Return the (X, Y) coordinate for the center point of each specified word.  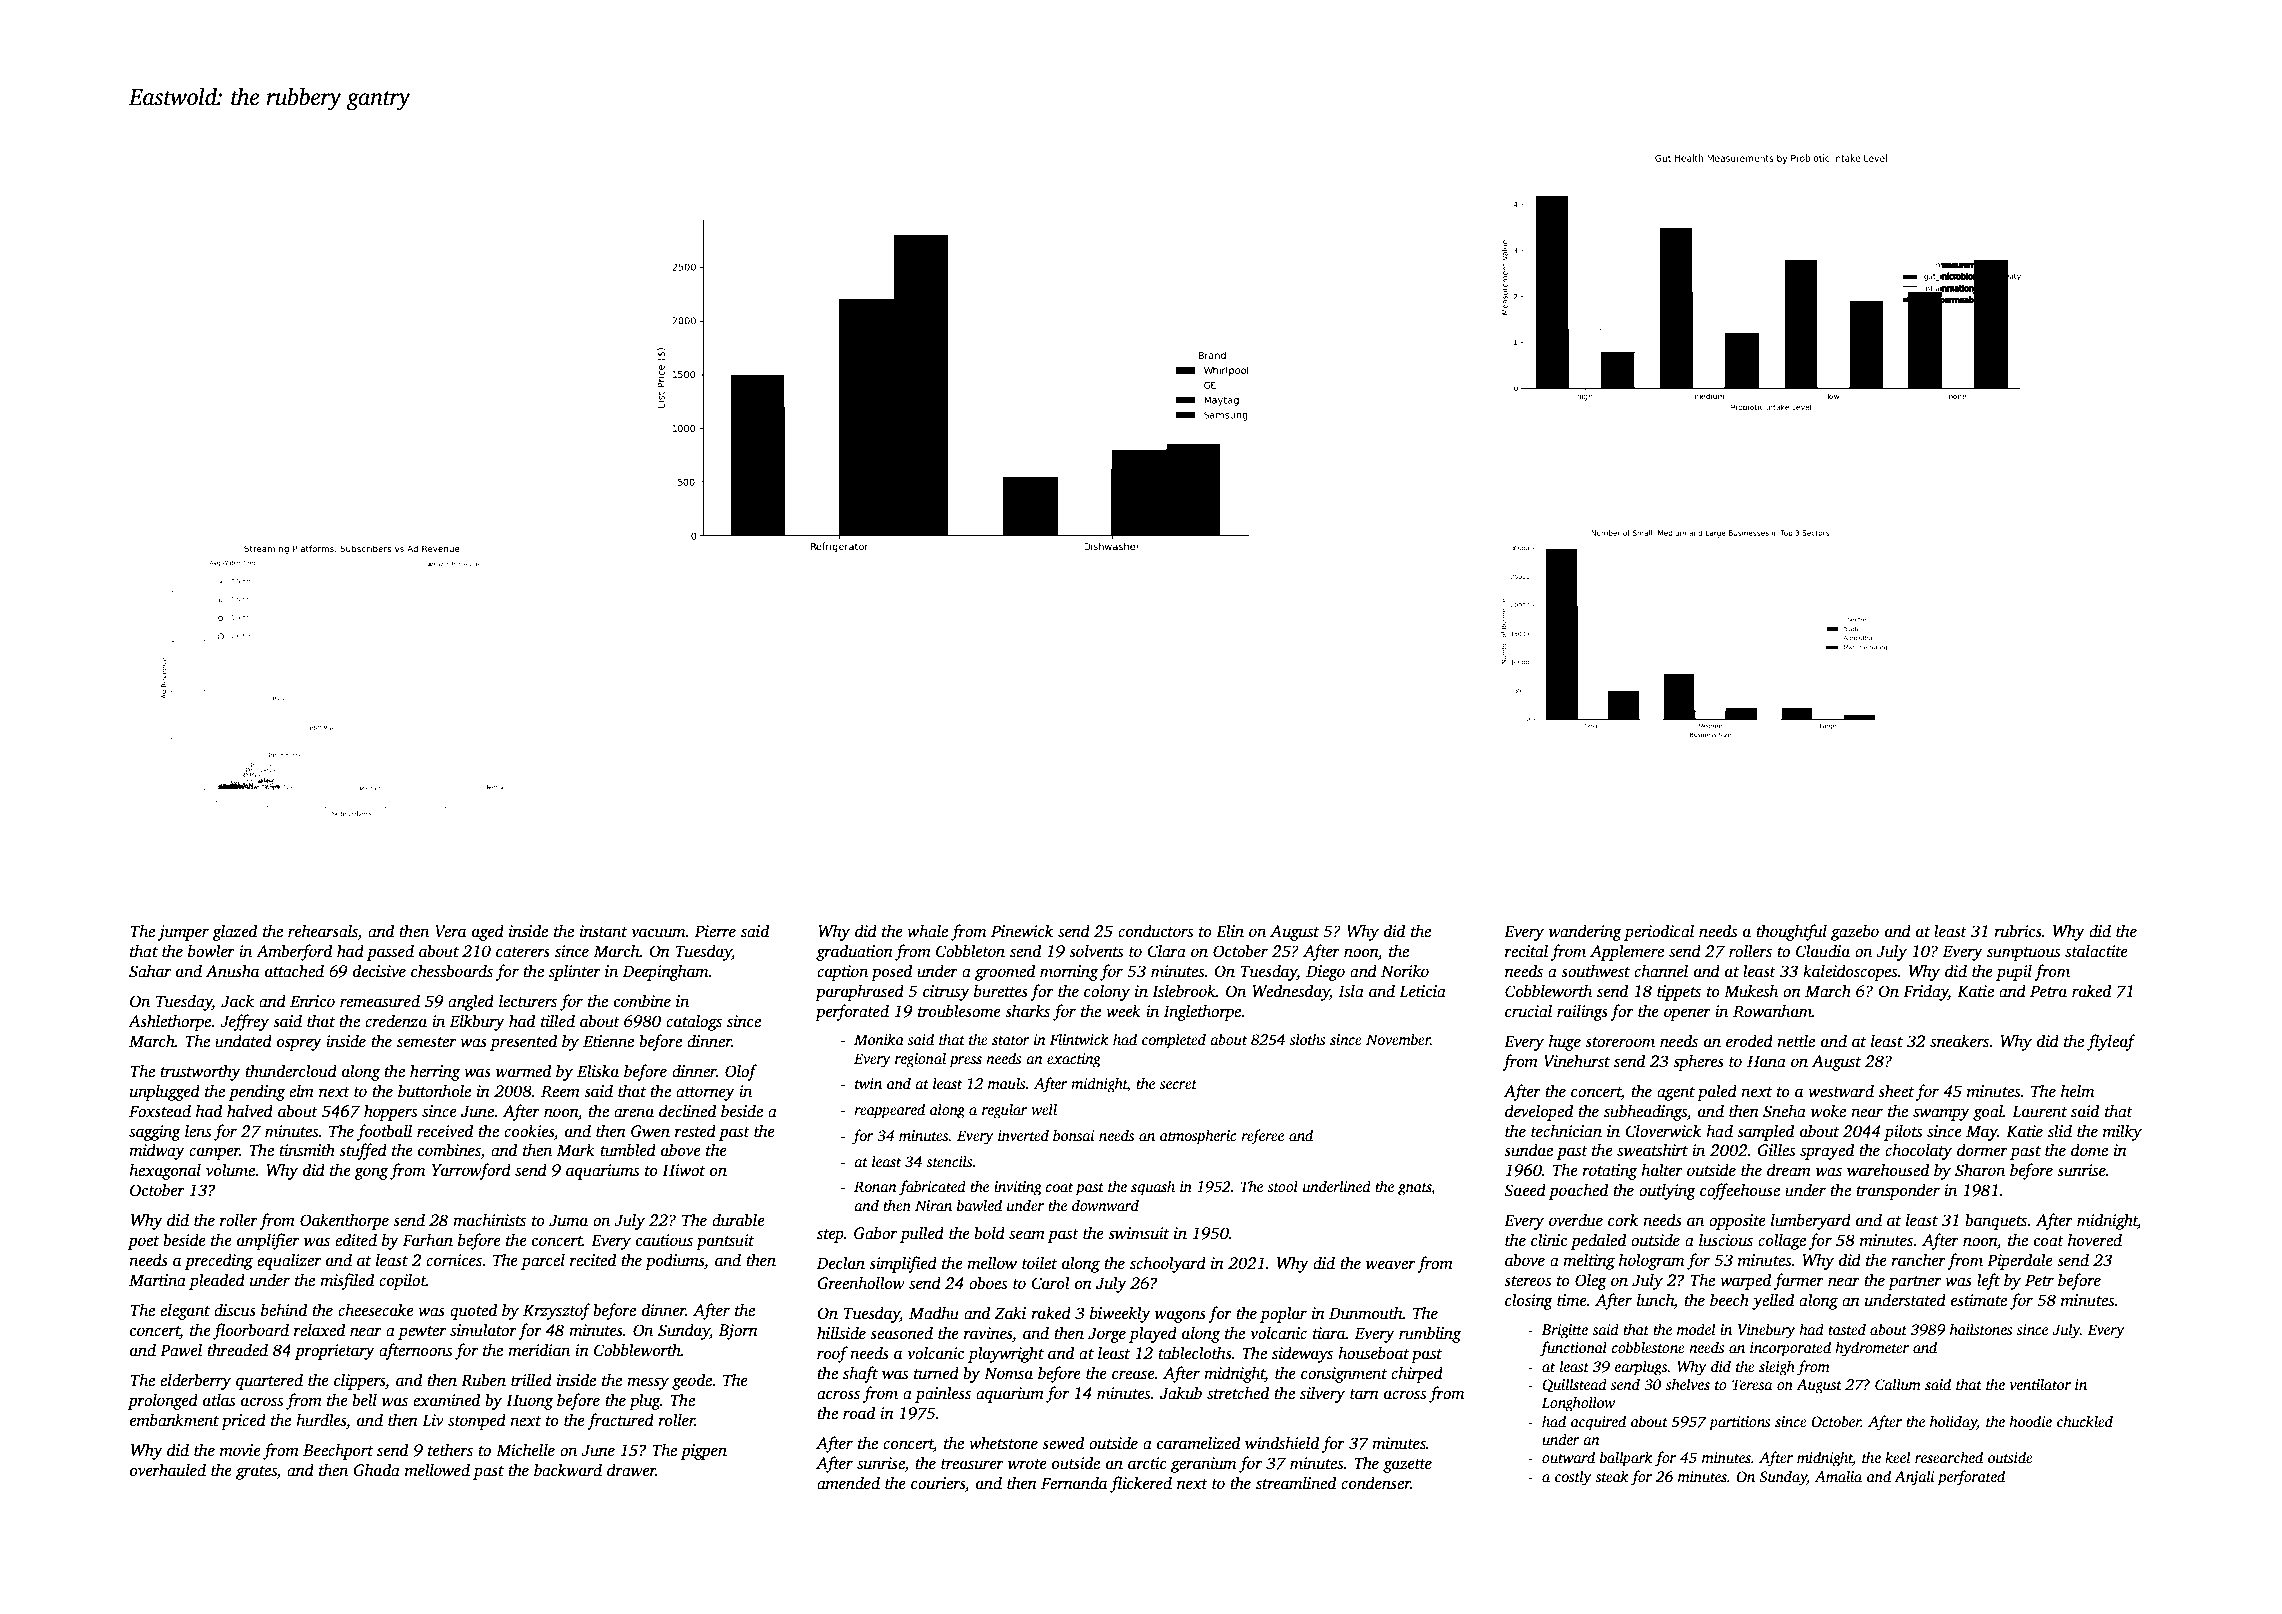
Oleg (1591, 1281)
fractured (620, 1421)
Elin (1230, 931)
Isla (1351, 991)
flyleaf (2111, 1042)
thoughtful (1791, 932)
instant (603, 931)
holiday (1953, 1423)
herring (435, 1072)
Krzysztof (557, 1311)
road (859, 1412)
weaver (1390, 1264)
